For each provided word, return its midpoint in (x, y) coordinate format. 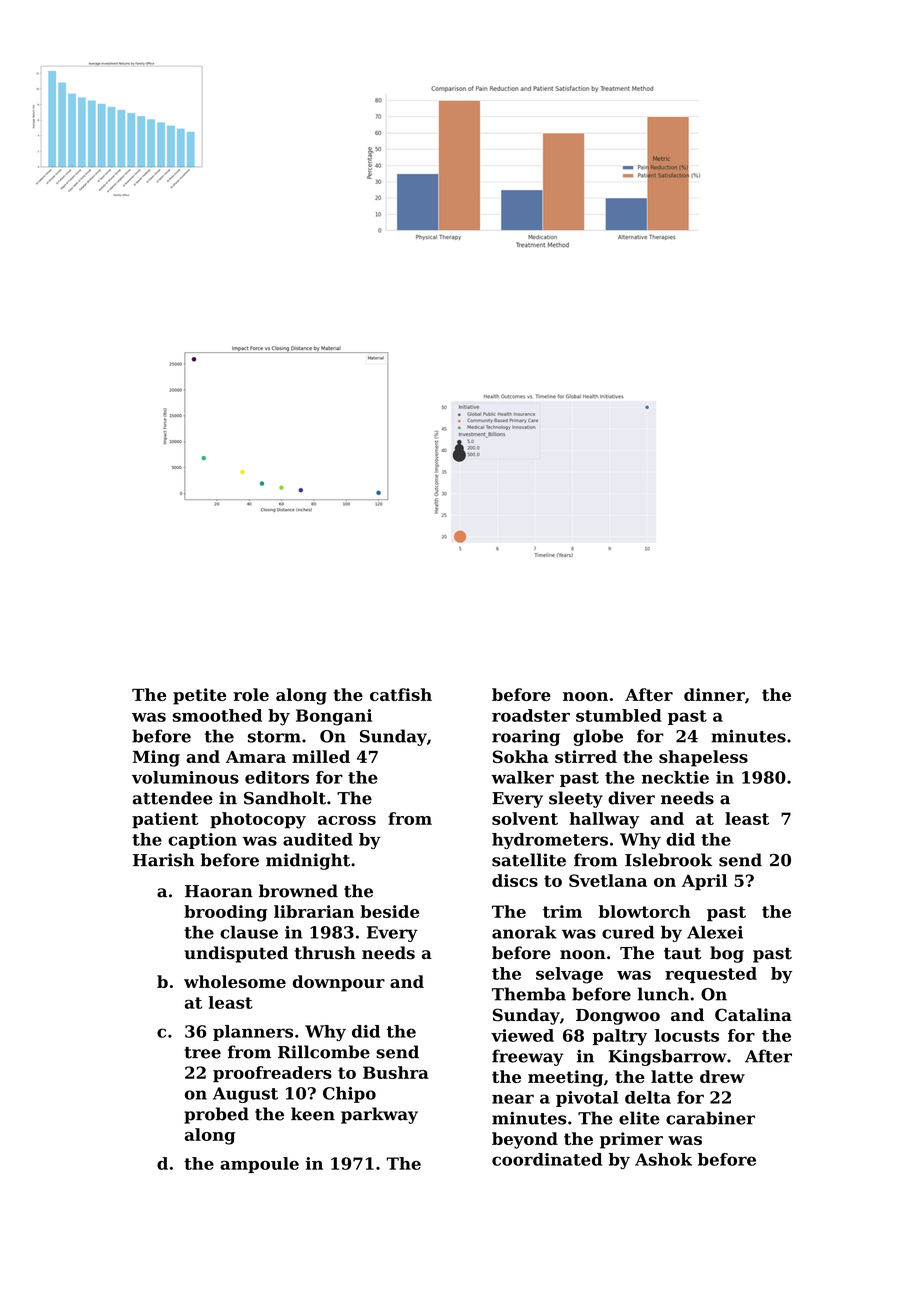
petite (199, 696)
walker (522, 777)
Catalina (753, 1015)
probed (216, 1115)
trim (562, 911)
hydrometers (550, 841)
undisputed (236, 954)
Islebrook (668, 860)
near (513, 1099)
